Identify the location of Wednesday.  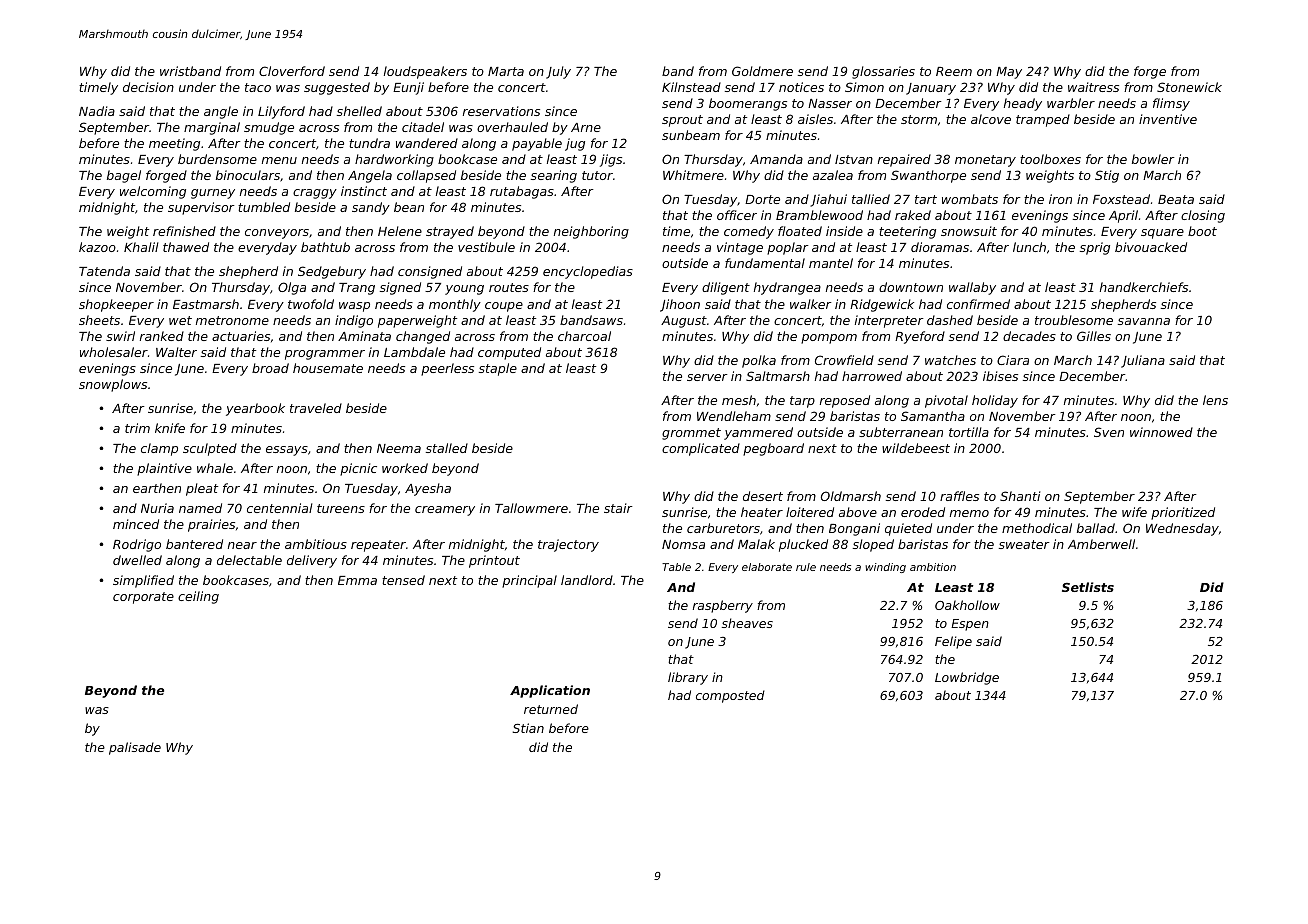
(1182, 529).
